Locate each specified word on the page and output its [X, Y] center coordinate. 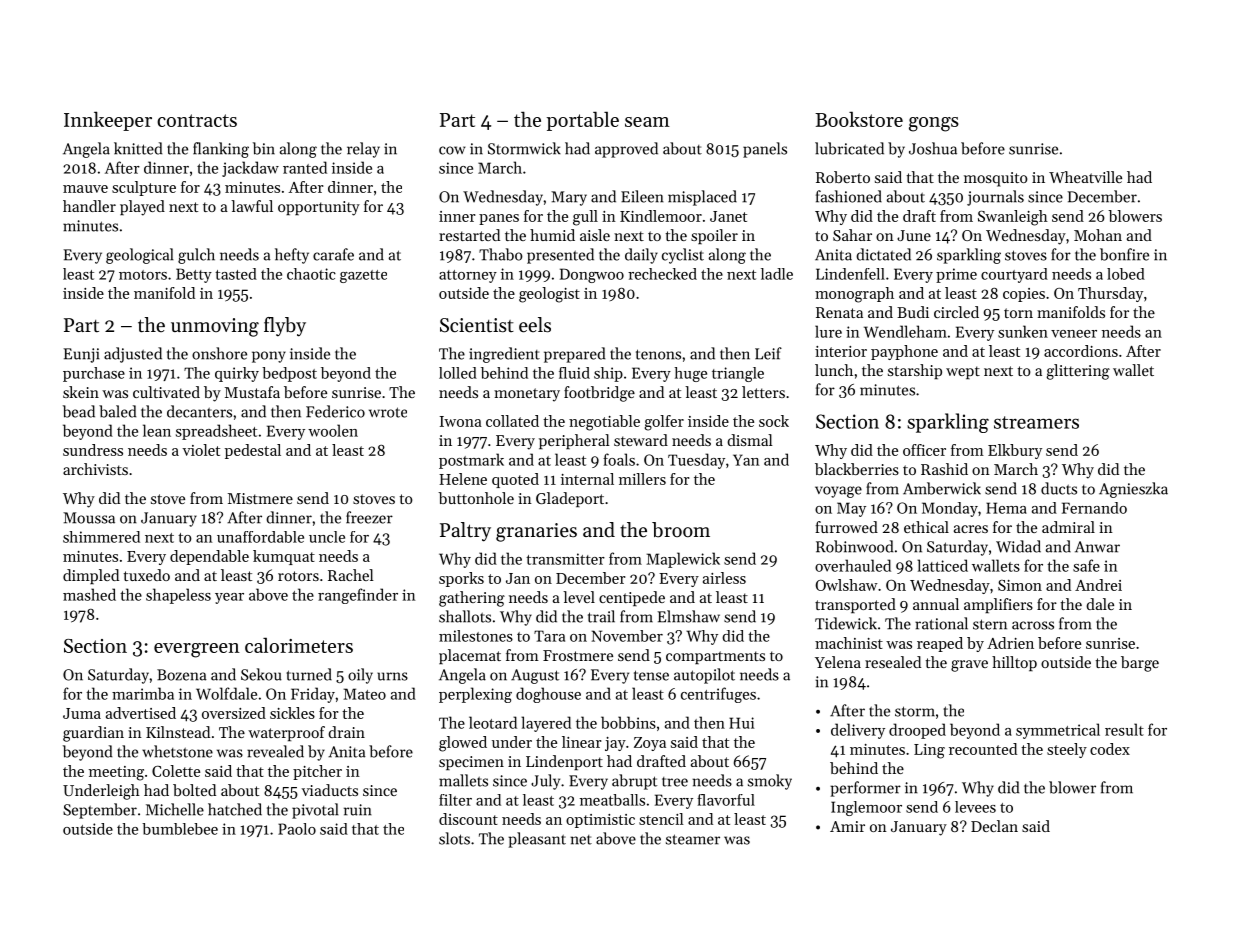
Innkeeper [108, 121]
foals [619, 459]
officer [924, 450]
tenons [658, 354]
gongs [934, 124]
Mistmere [260, 498]
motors [143, 275]
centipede [632, 598]
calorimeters [299, 645]
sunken [1023, 331]
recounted [983, 749]
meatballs [612, 800]
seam [647, 122]
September [100, 811]
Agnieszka [1133, 490]
